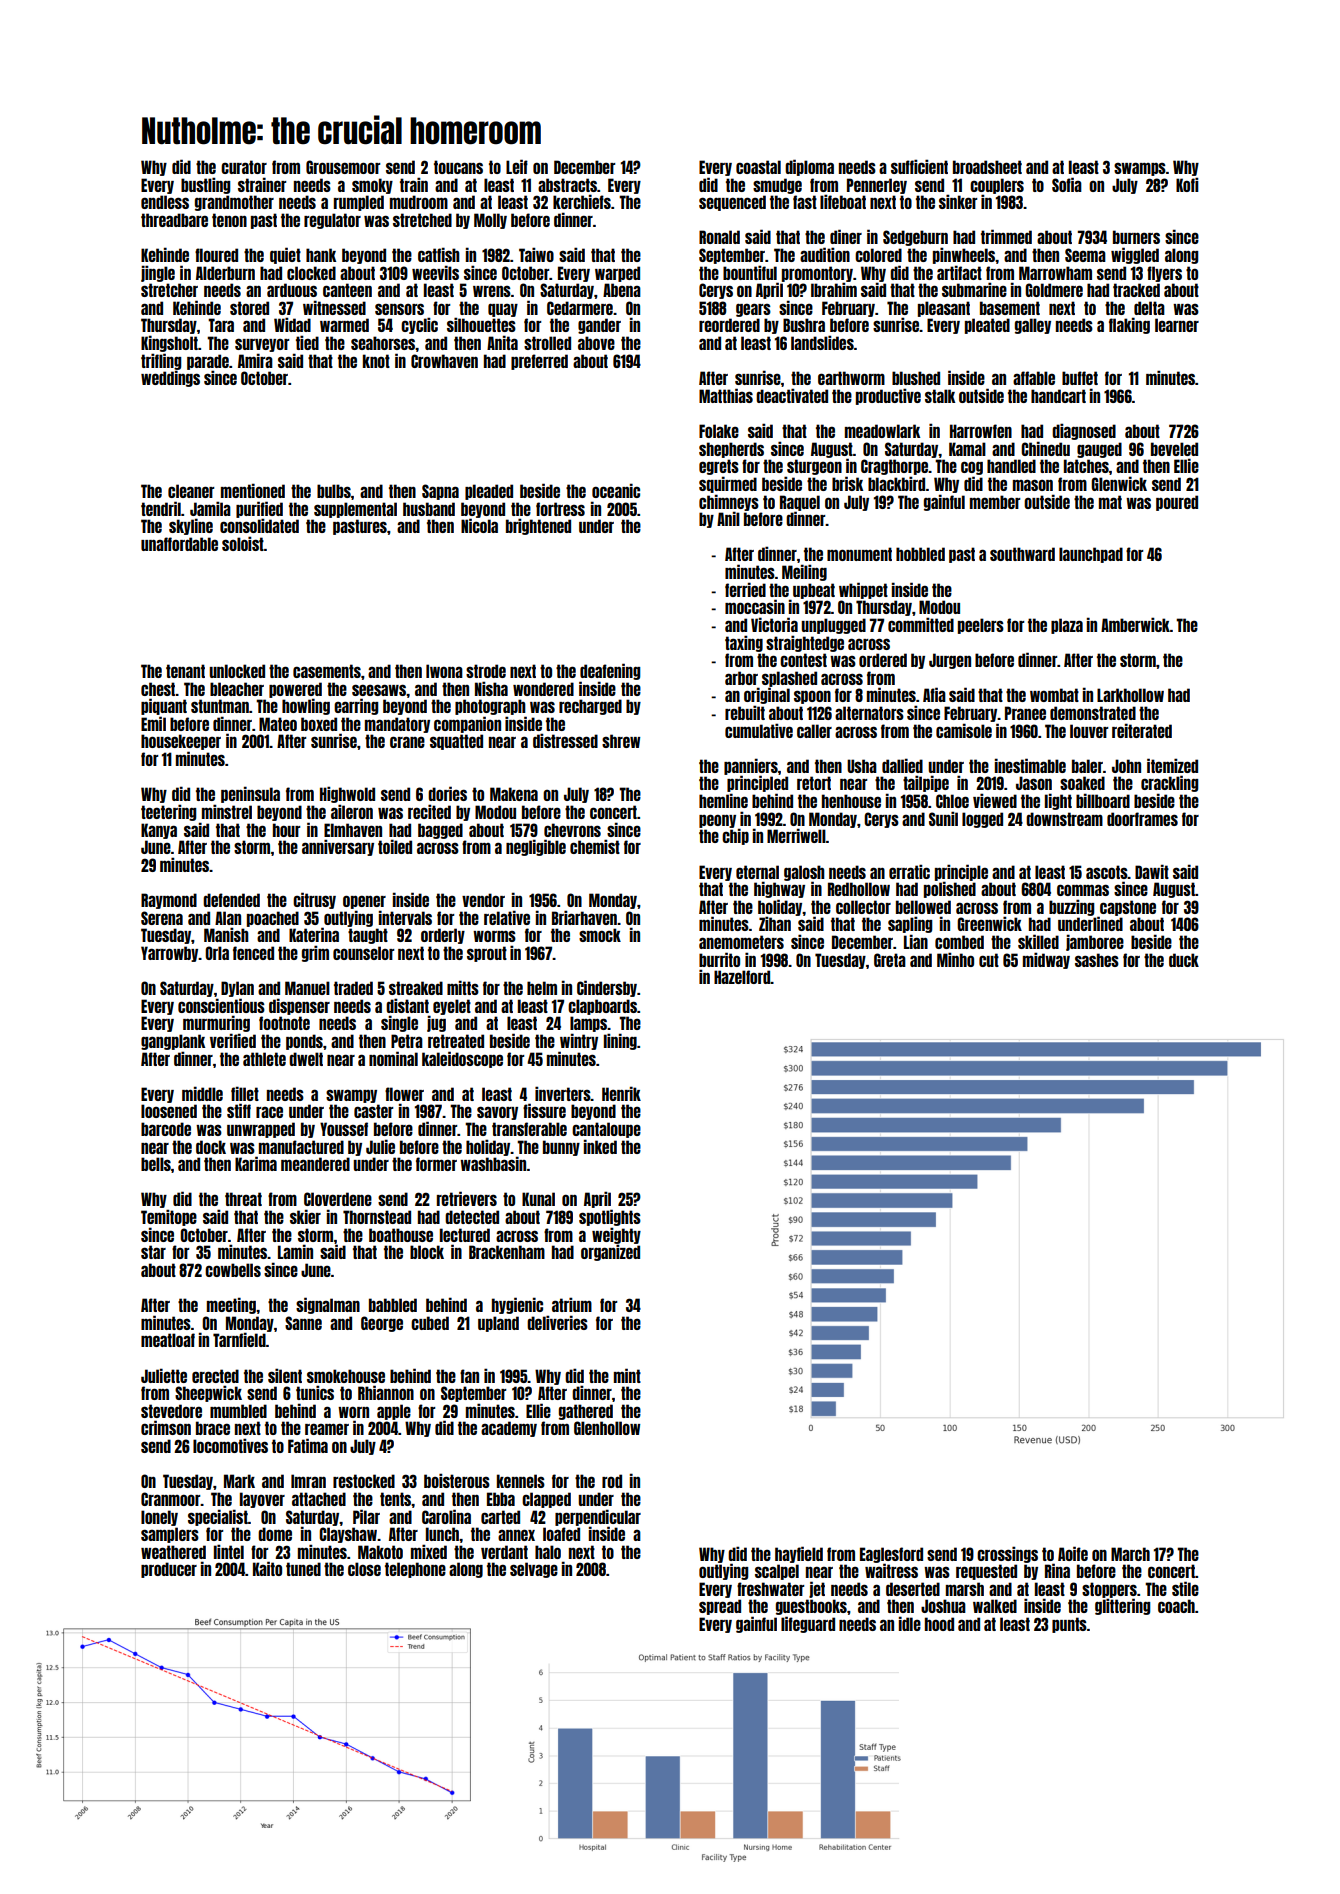 This screenshot has height=1894, width=1340. Describe the element at coordinates (267, 1568) in the screenshot. I see `Kaito` at that location.
